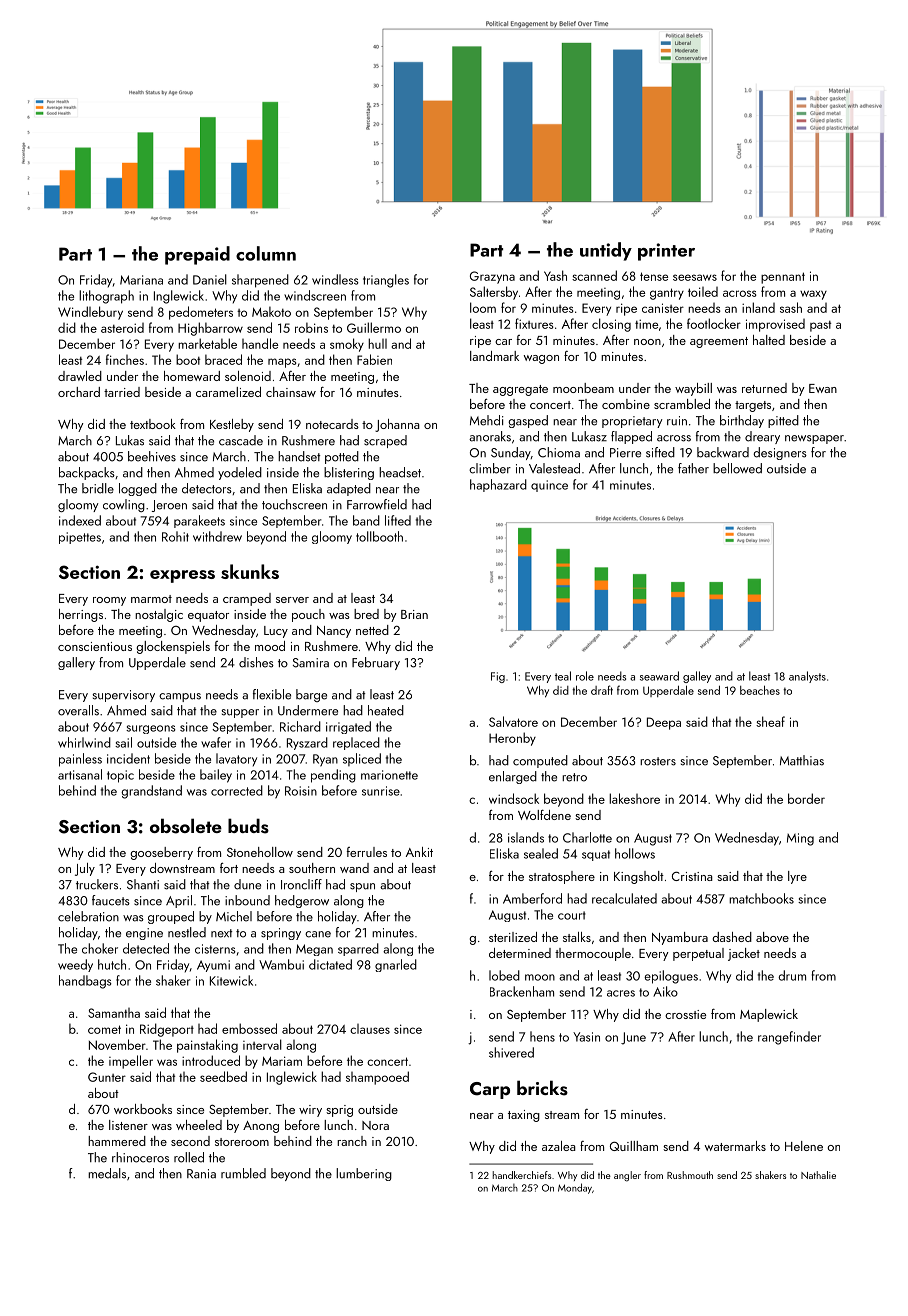 The width and height of the screenshot is (908, 1316). Describe the element at coordinates (186, 826) in the screenshot. I see `obsolete` at that location.
